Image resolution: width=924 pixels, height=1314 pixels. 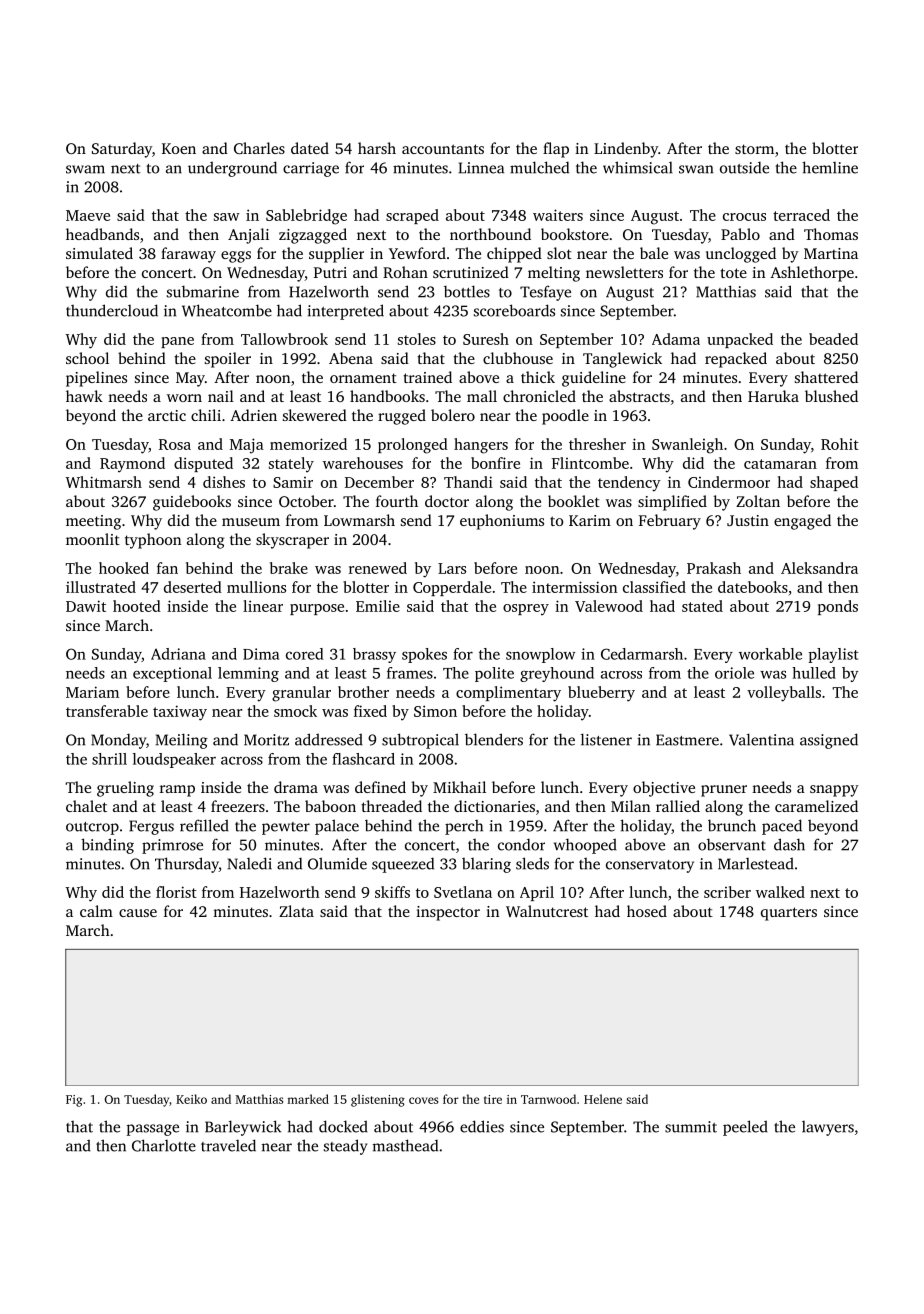 What do you see at coordinates (514, 255) in the image?
I see `chipped` at bounding box center [514, 255].
